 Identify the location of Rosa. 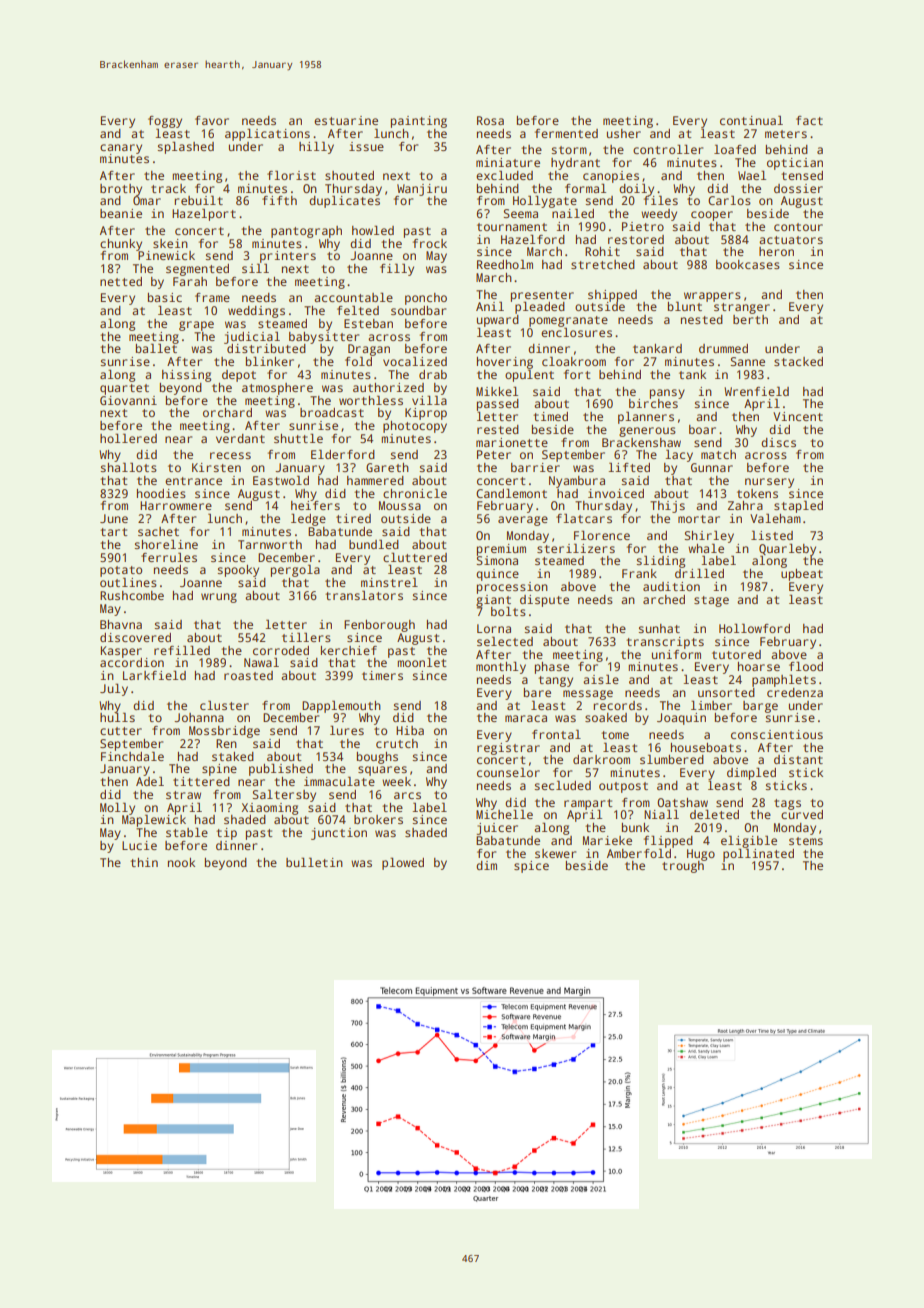
(490, 120).
